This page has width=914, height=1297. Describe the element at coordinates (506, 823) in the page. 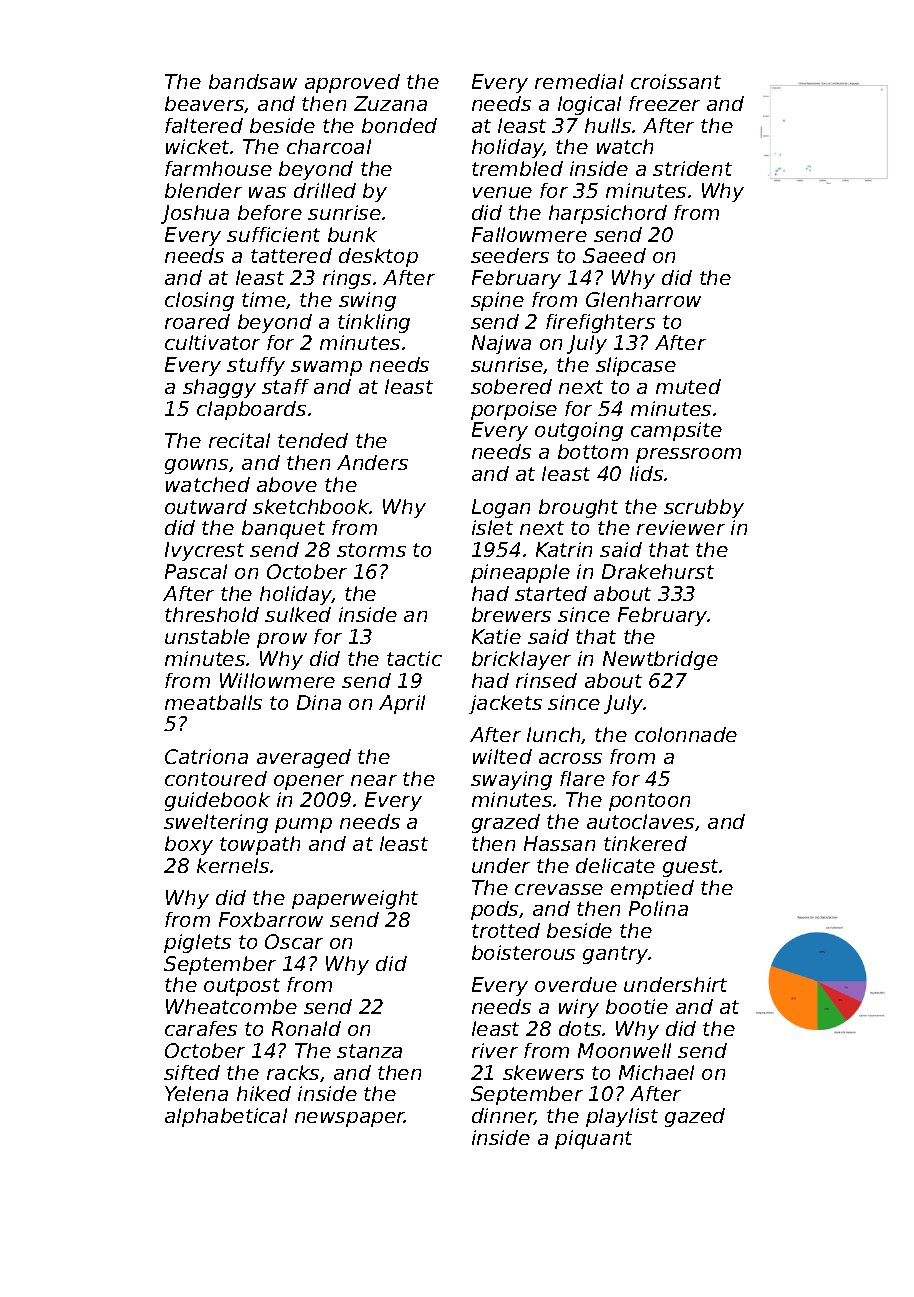

I see `grazed` at that location.
